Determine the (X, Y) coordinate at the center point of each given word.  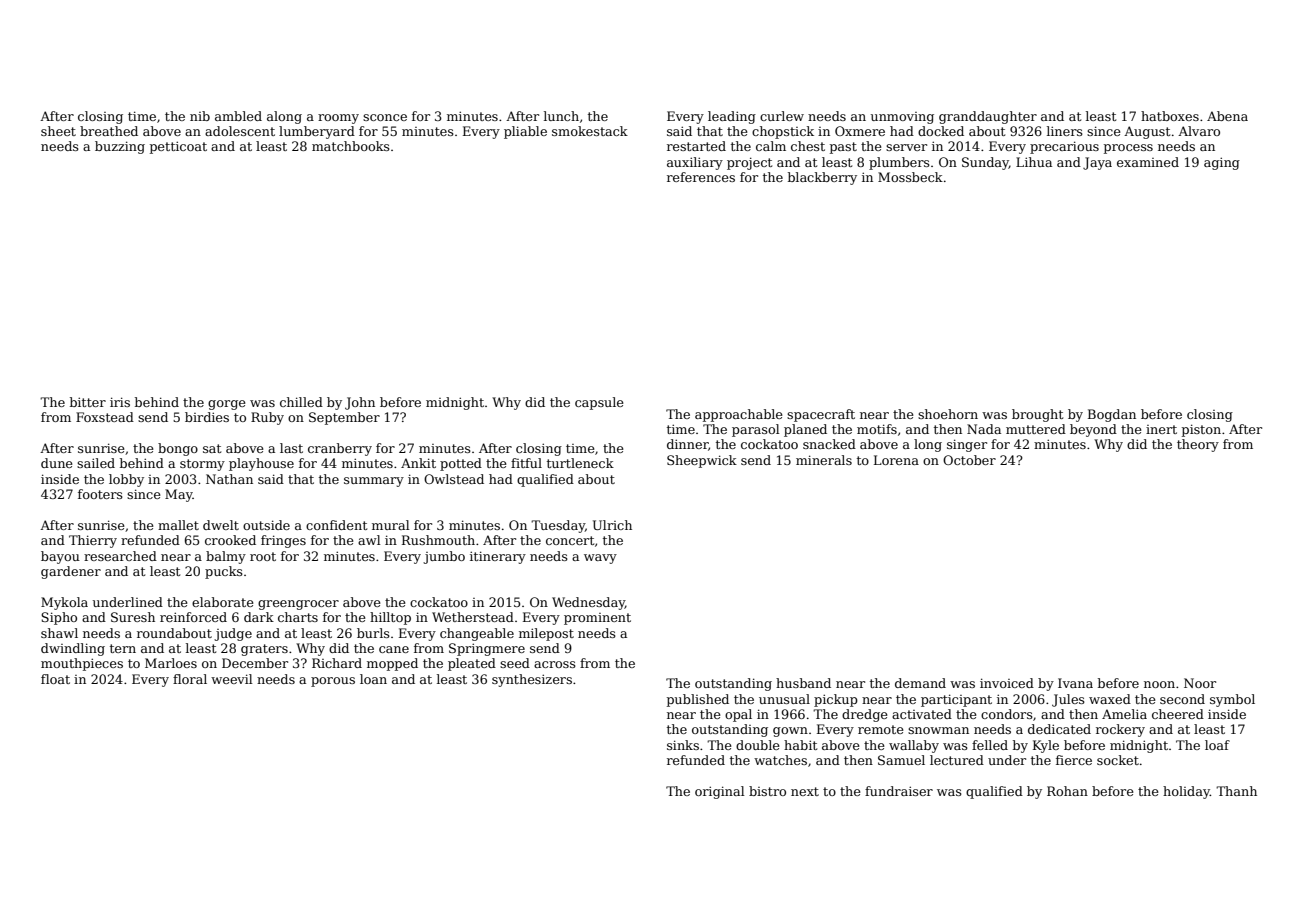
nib (200, 116)
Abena (1227, 116)
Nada (984, 429)
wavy (600, 559)
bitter (88, 402)
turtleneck (580, 463)
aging (1222, 163)
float (55, 679)
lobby (126, 480)
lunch (561, 116)
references (701, 177)
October (969, 460)
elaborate (223, 602)
